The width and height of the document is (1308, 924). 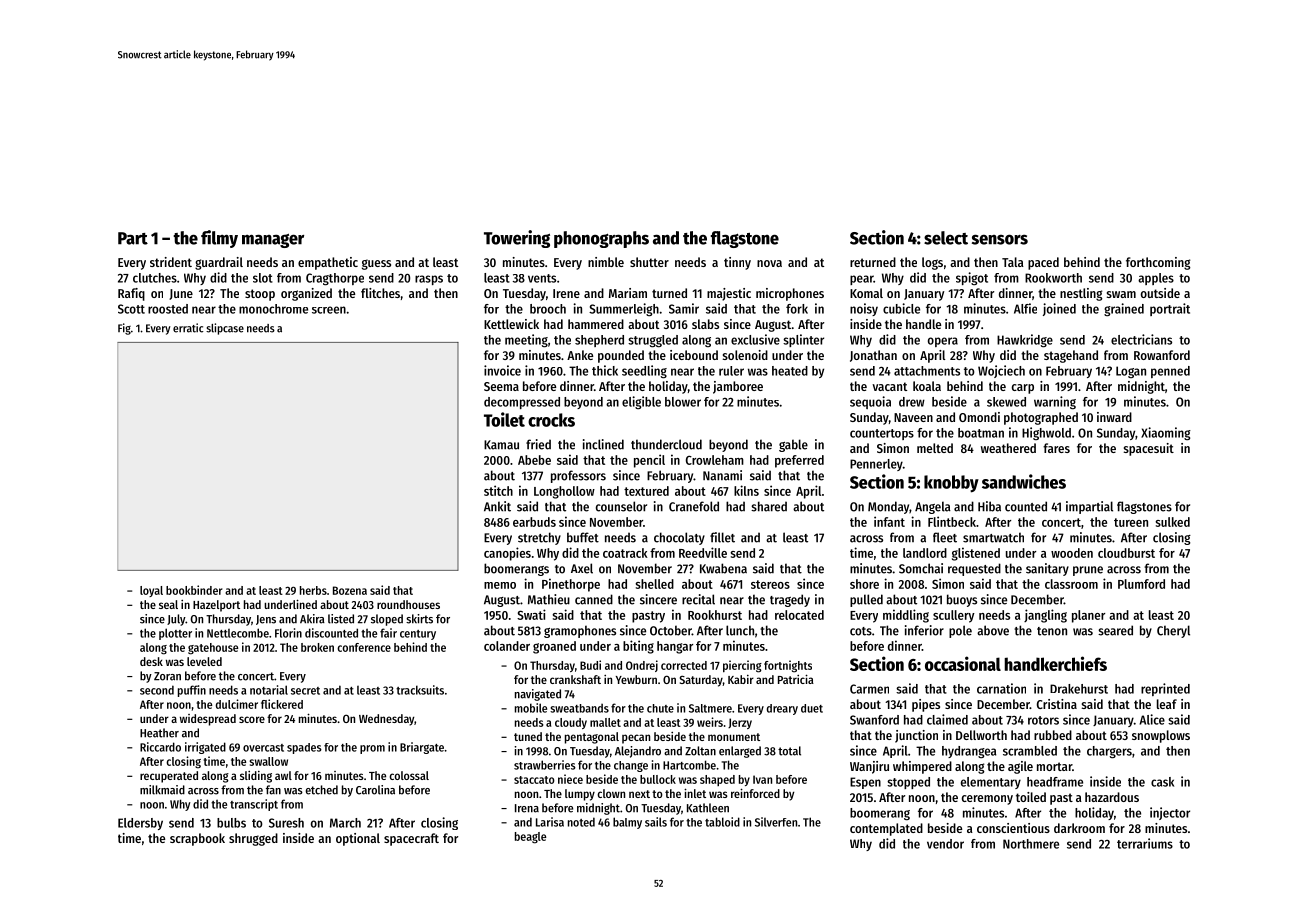 What do you see at coordinates (921, 568) in the document?
I see `Somchai` at bounding box center [921, 568].
